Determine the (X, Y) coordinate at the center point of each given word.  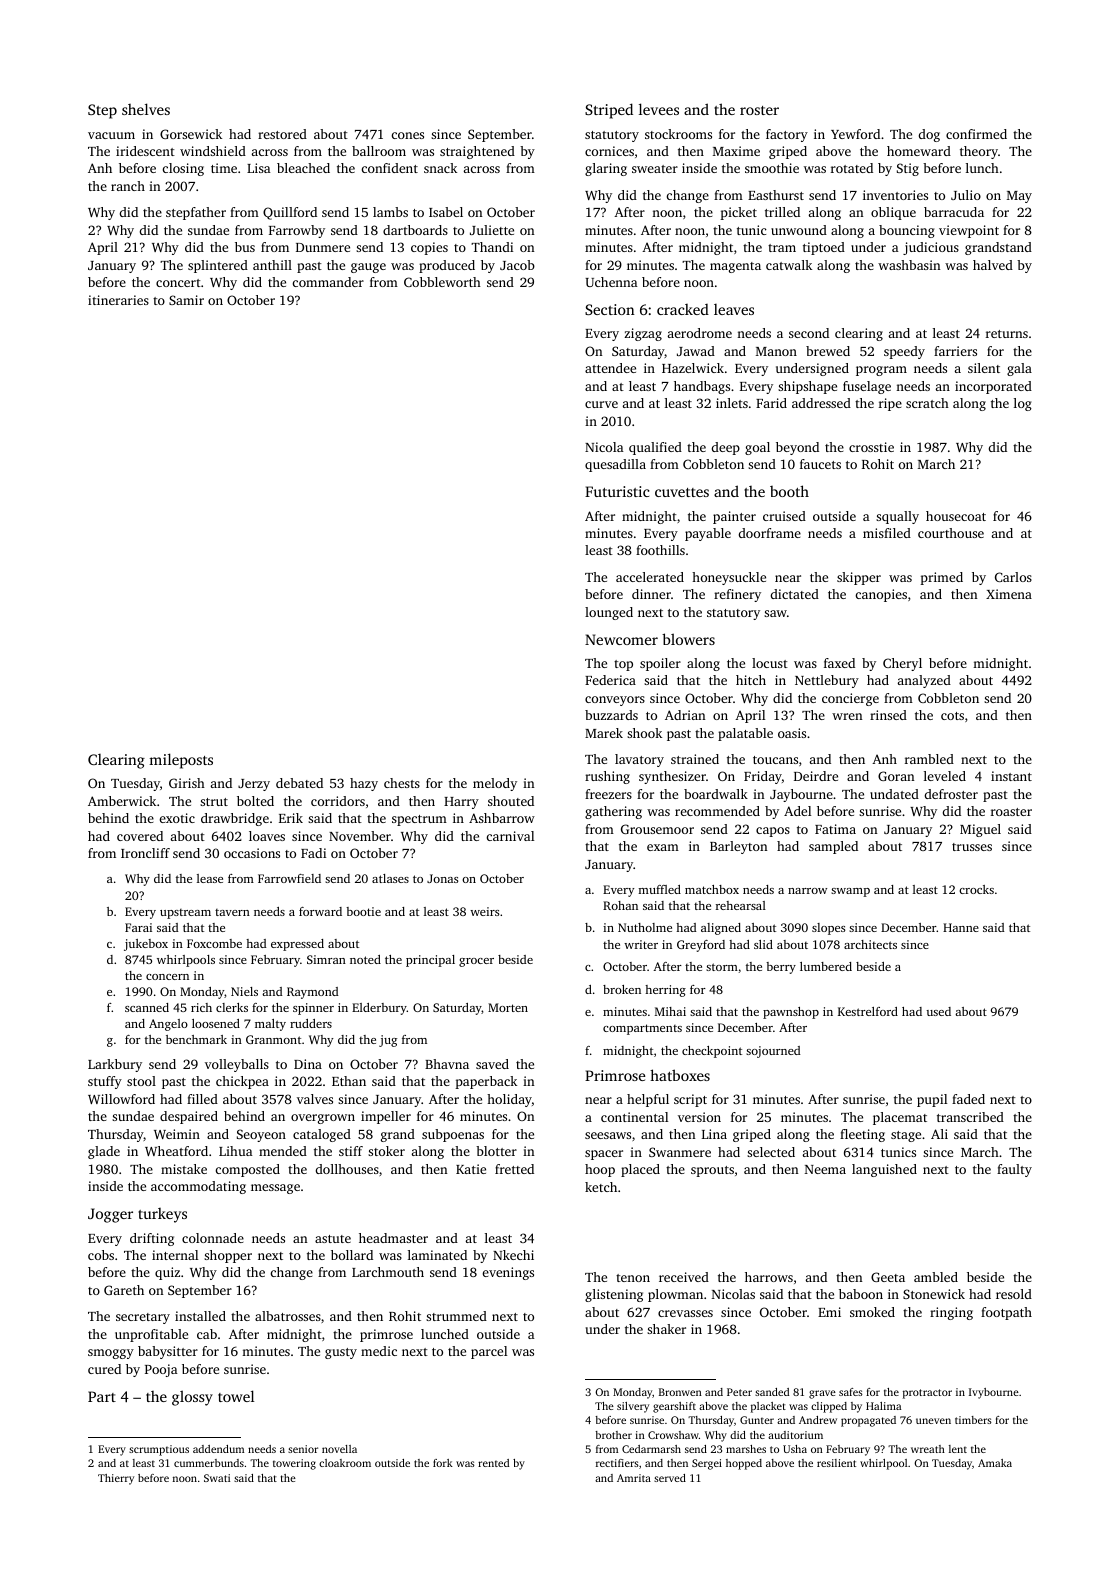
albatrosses (288, 1316)
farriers (955, 351)
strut (214, 802)
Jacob (517, 265)
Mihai (670, 1011)
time (224, 168)
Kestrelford (868, 1011)
